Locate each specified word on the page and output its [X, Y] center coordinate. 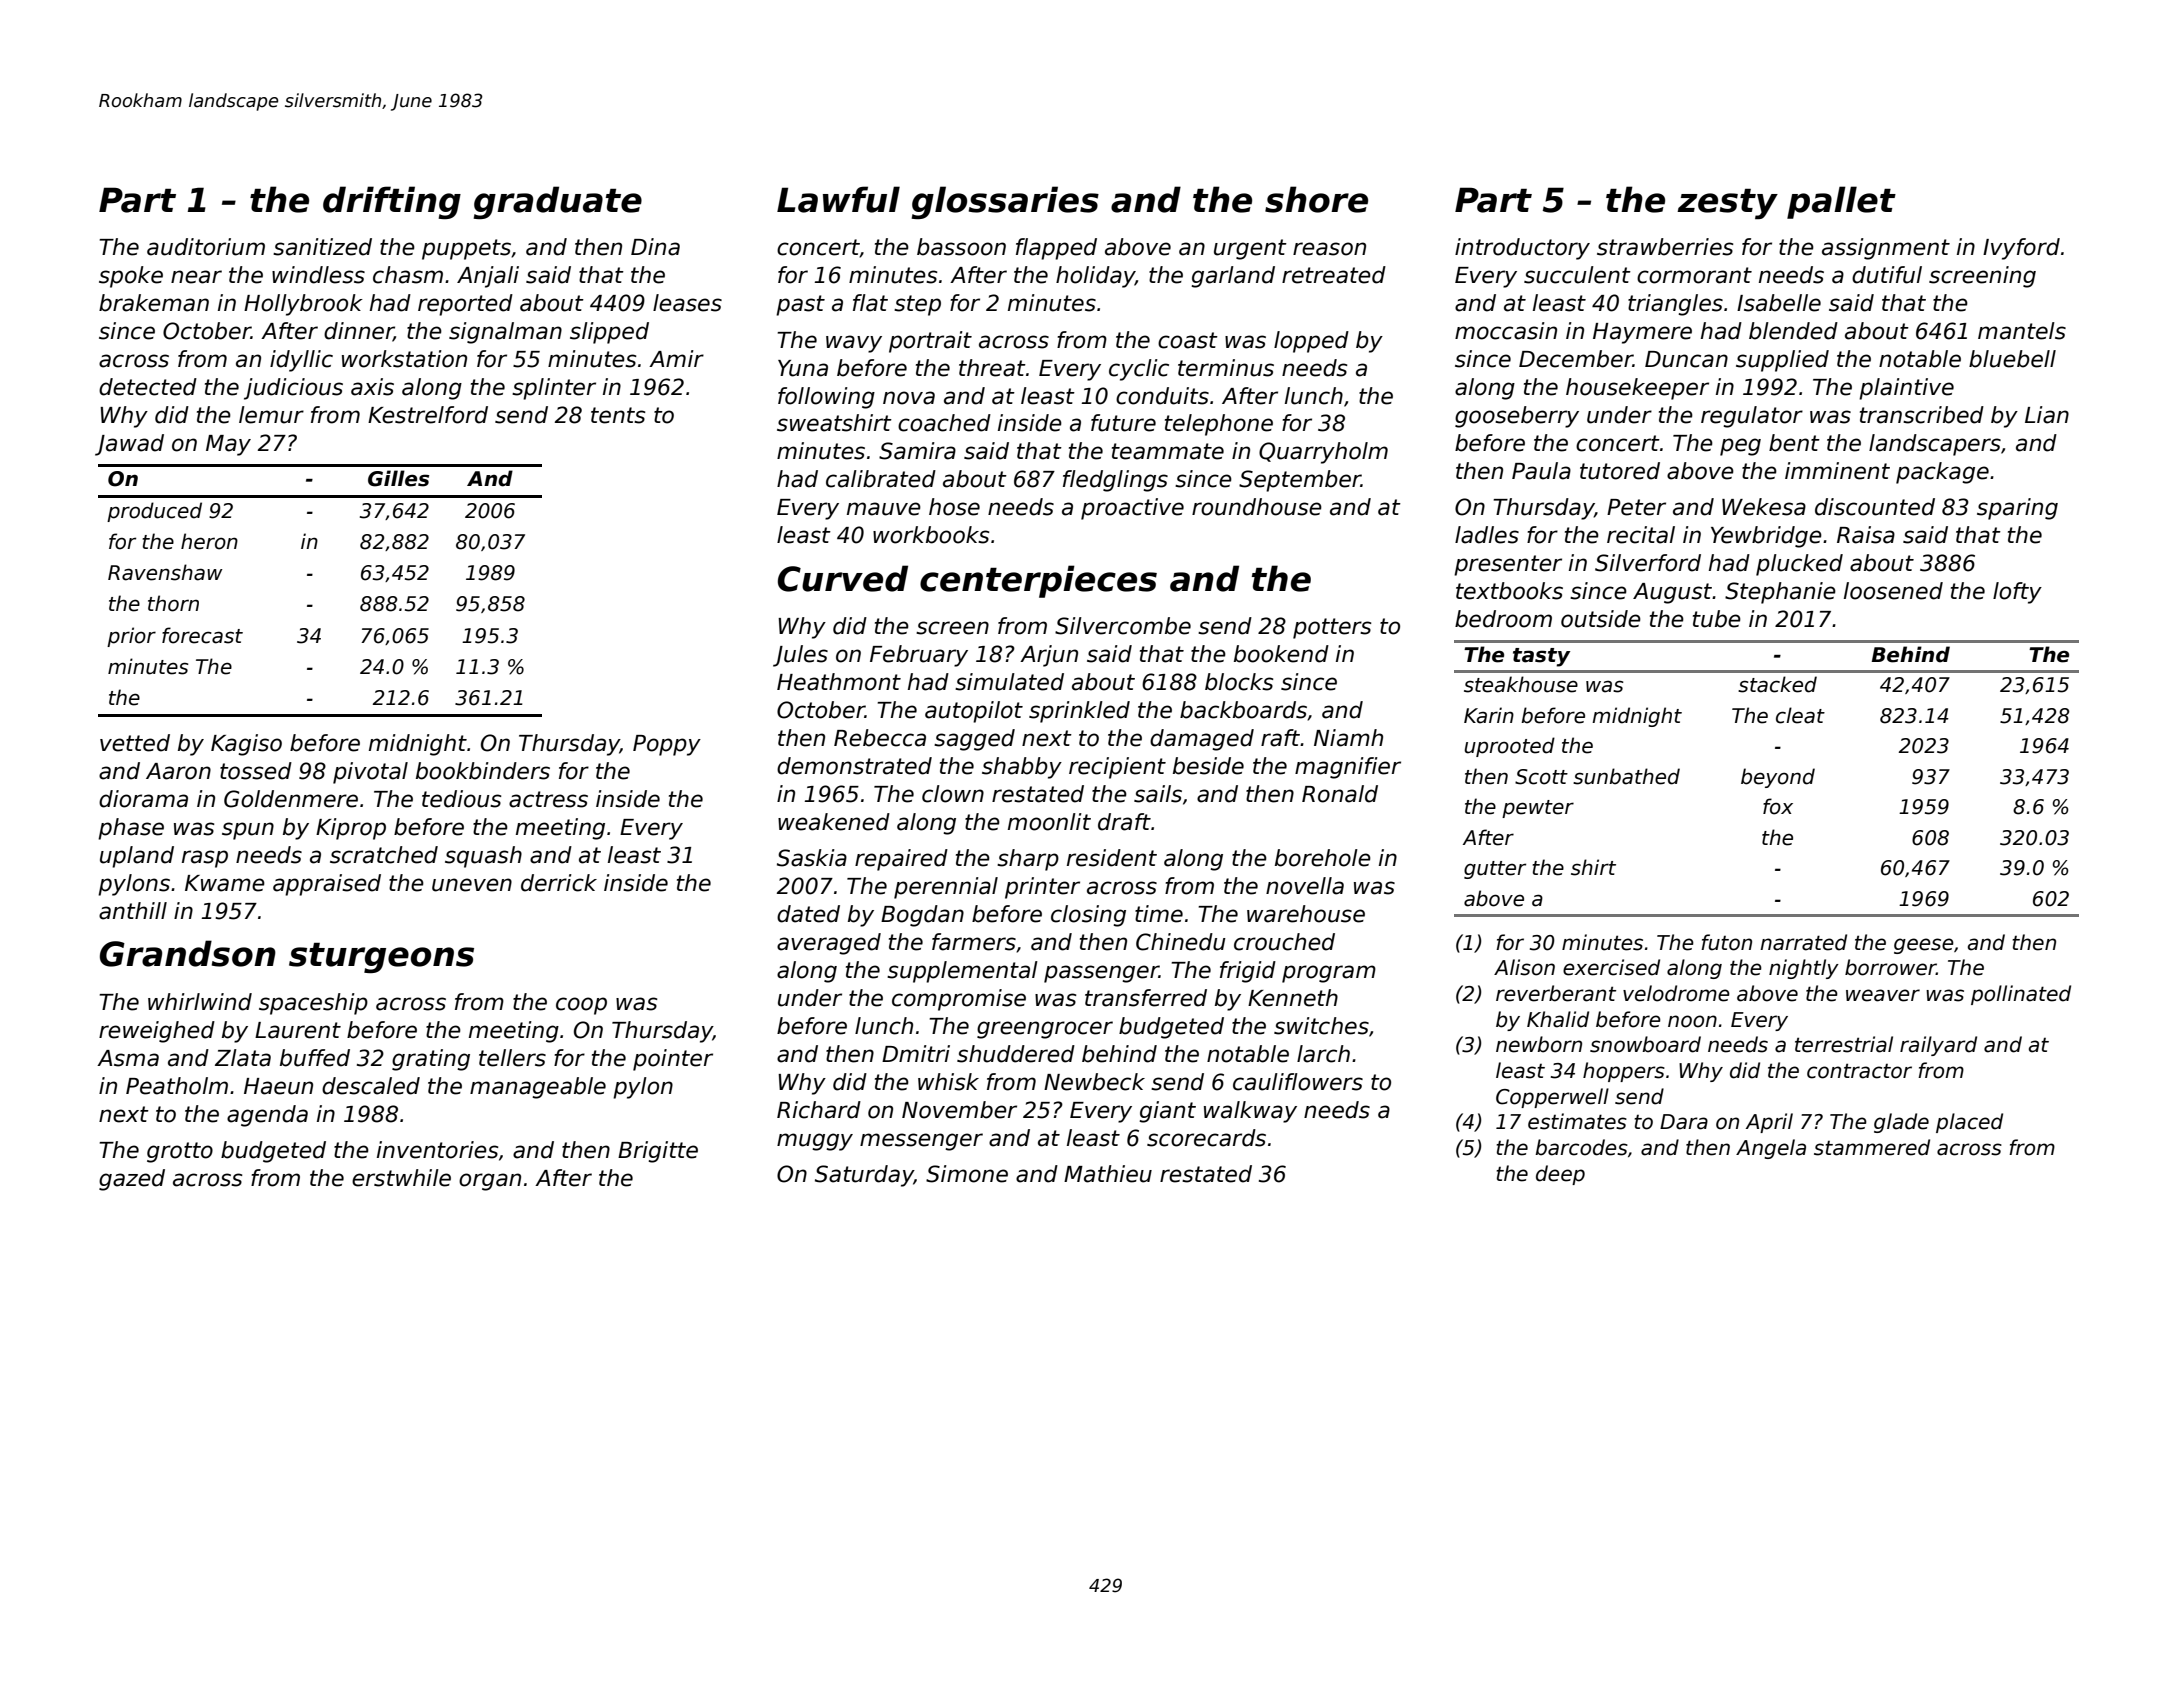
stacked [1777, 684]
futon [1726, 942]
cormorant [1694, 275]
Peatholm [177, 1086]
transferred [1146, 998]
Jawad [129, 445]
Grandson [188, 953]
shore [1316, 199]
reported [465, 305]
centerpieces [1038, 581]
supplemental [962, 972]
